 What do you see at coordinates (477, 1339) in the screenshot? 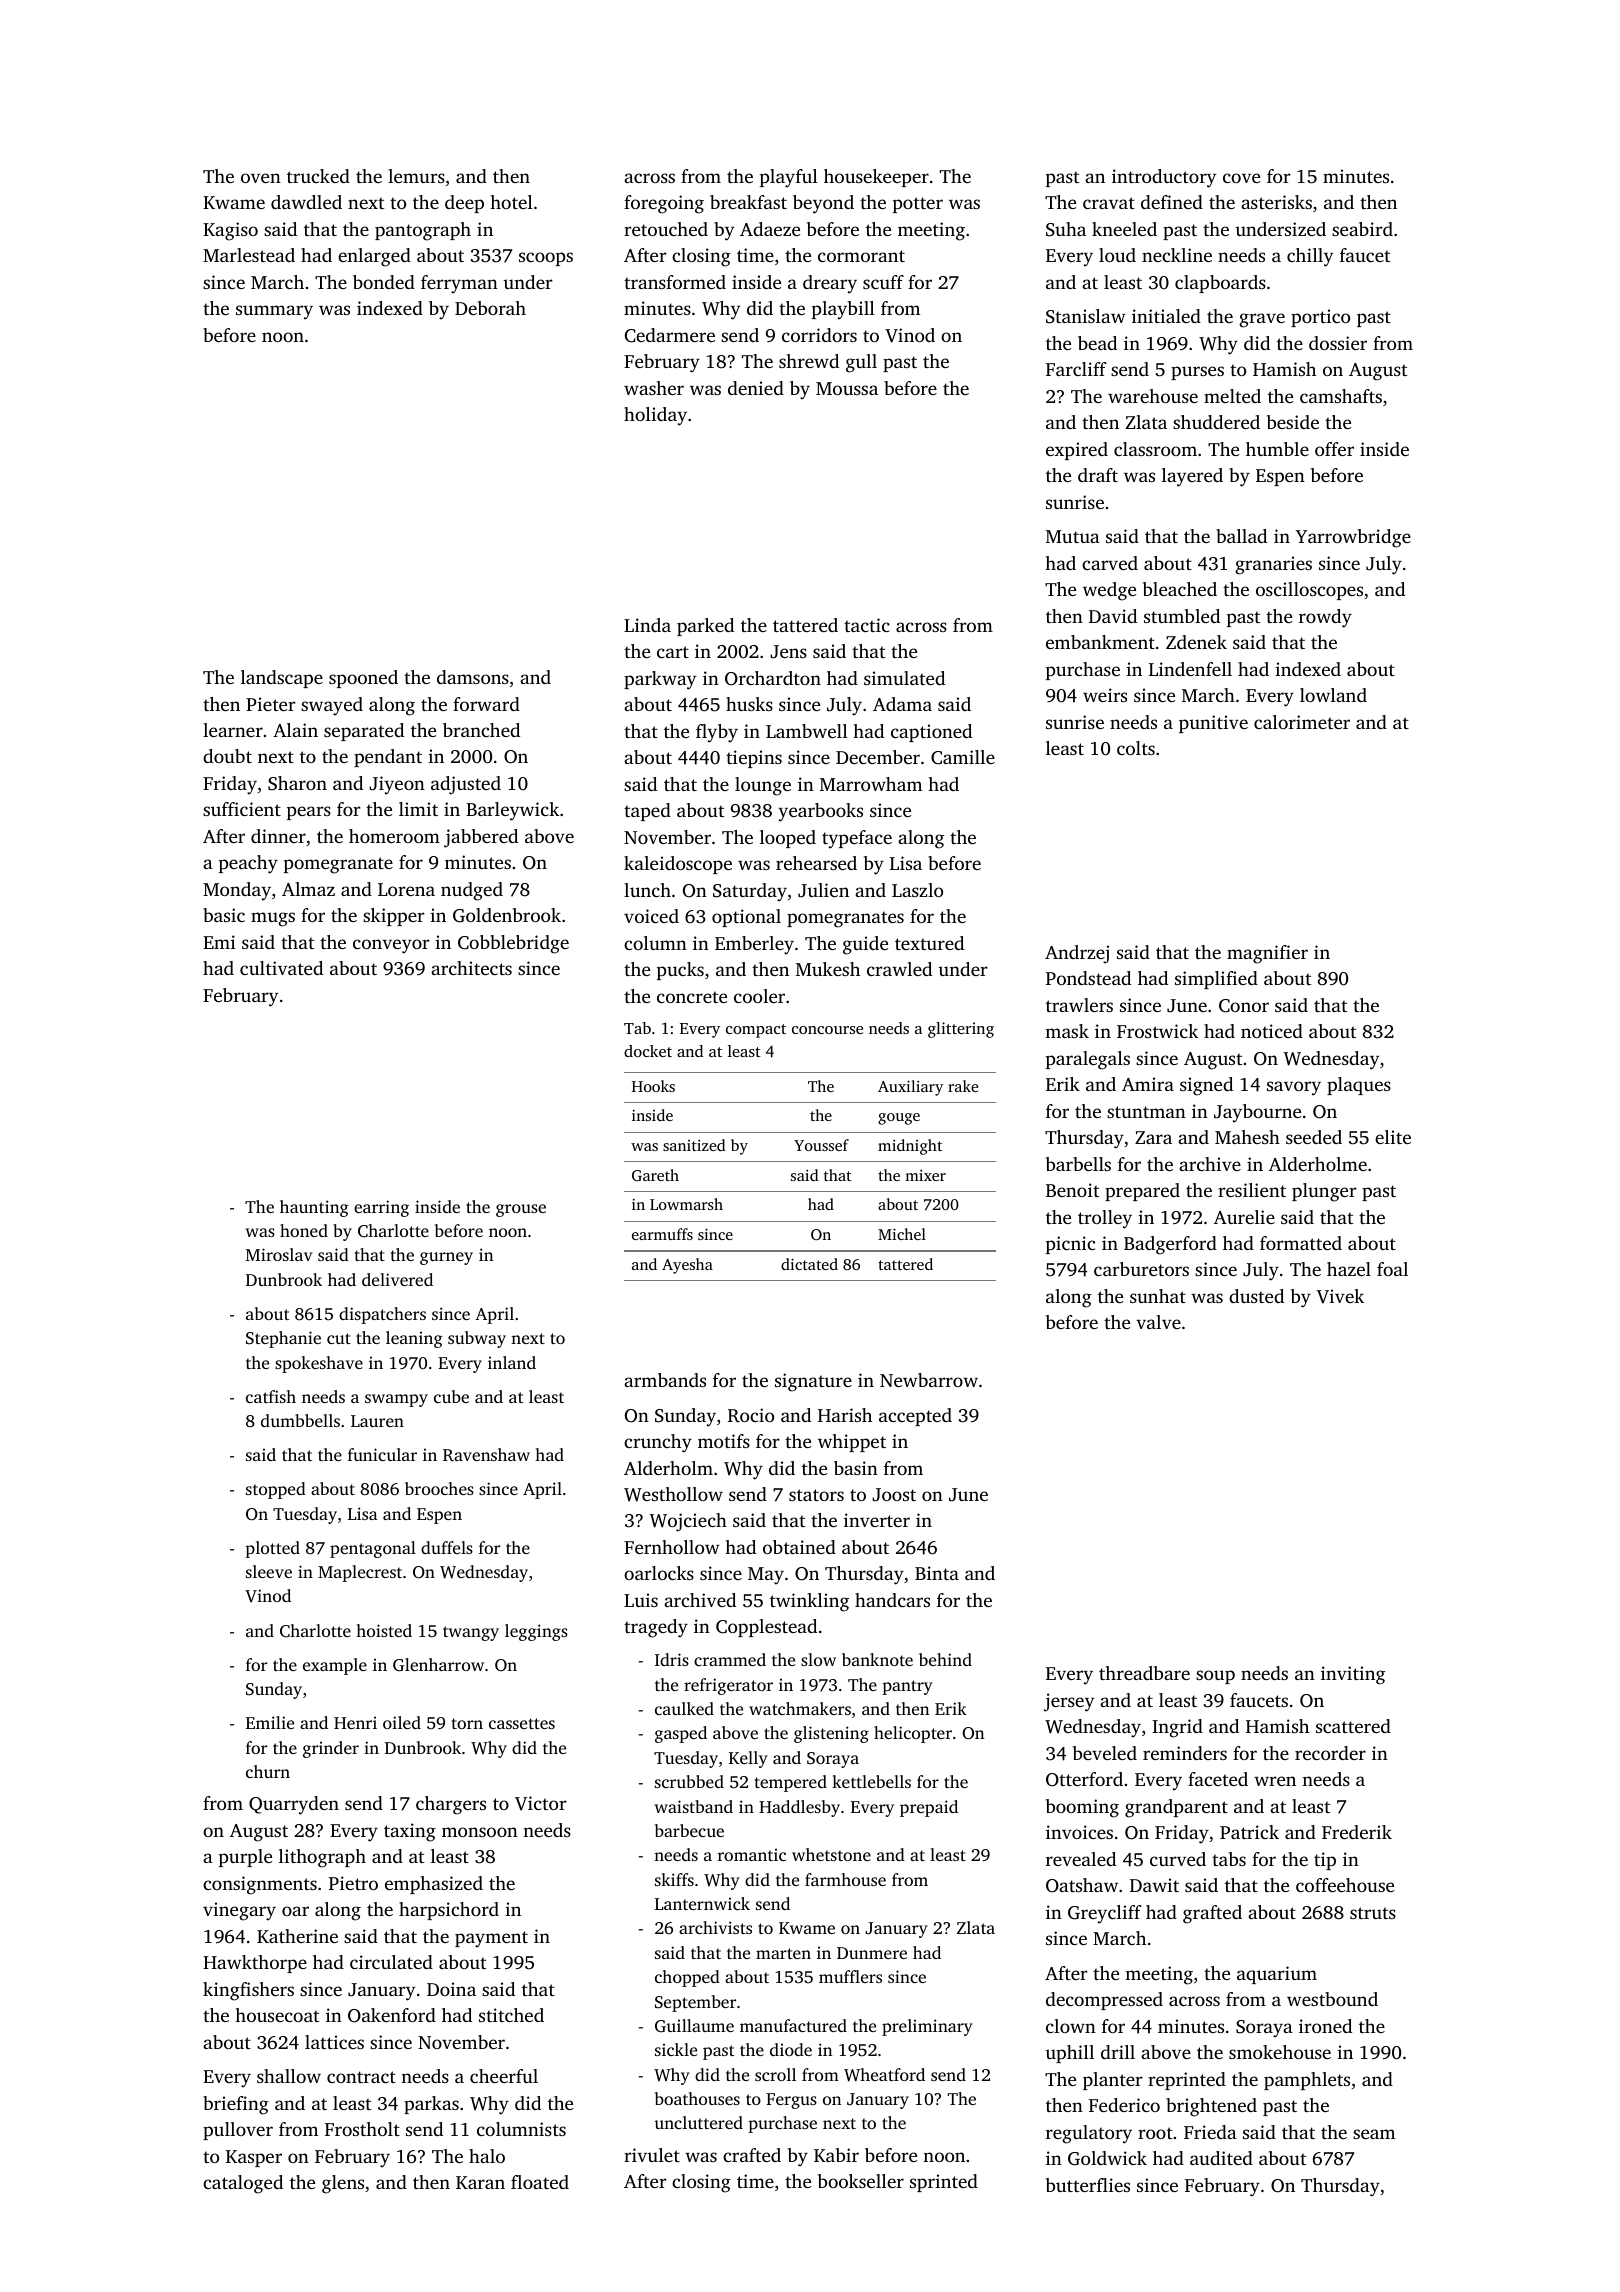
I see `subway` at bounding box center [477, 1339].
